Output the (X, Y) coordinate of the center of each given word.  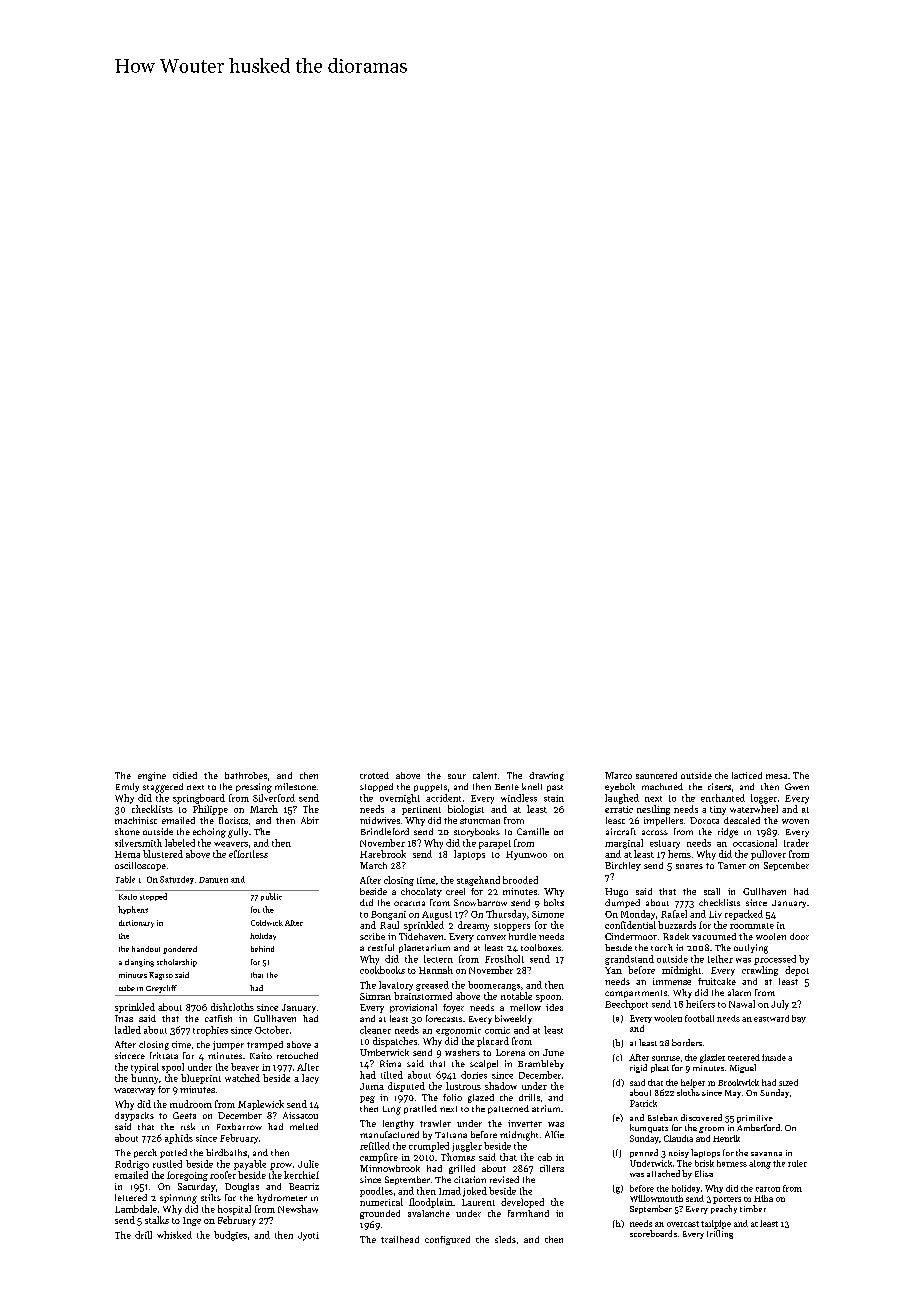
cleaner (375, 1030)
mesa (776, 776)
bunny (144, 1079)
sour (457, 776)
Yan (613, 970)
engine (152, 776)
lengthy (398, 1124)
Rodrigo (132, 1165)
